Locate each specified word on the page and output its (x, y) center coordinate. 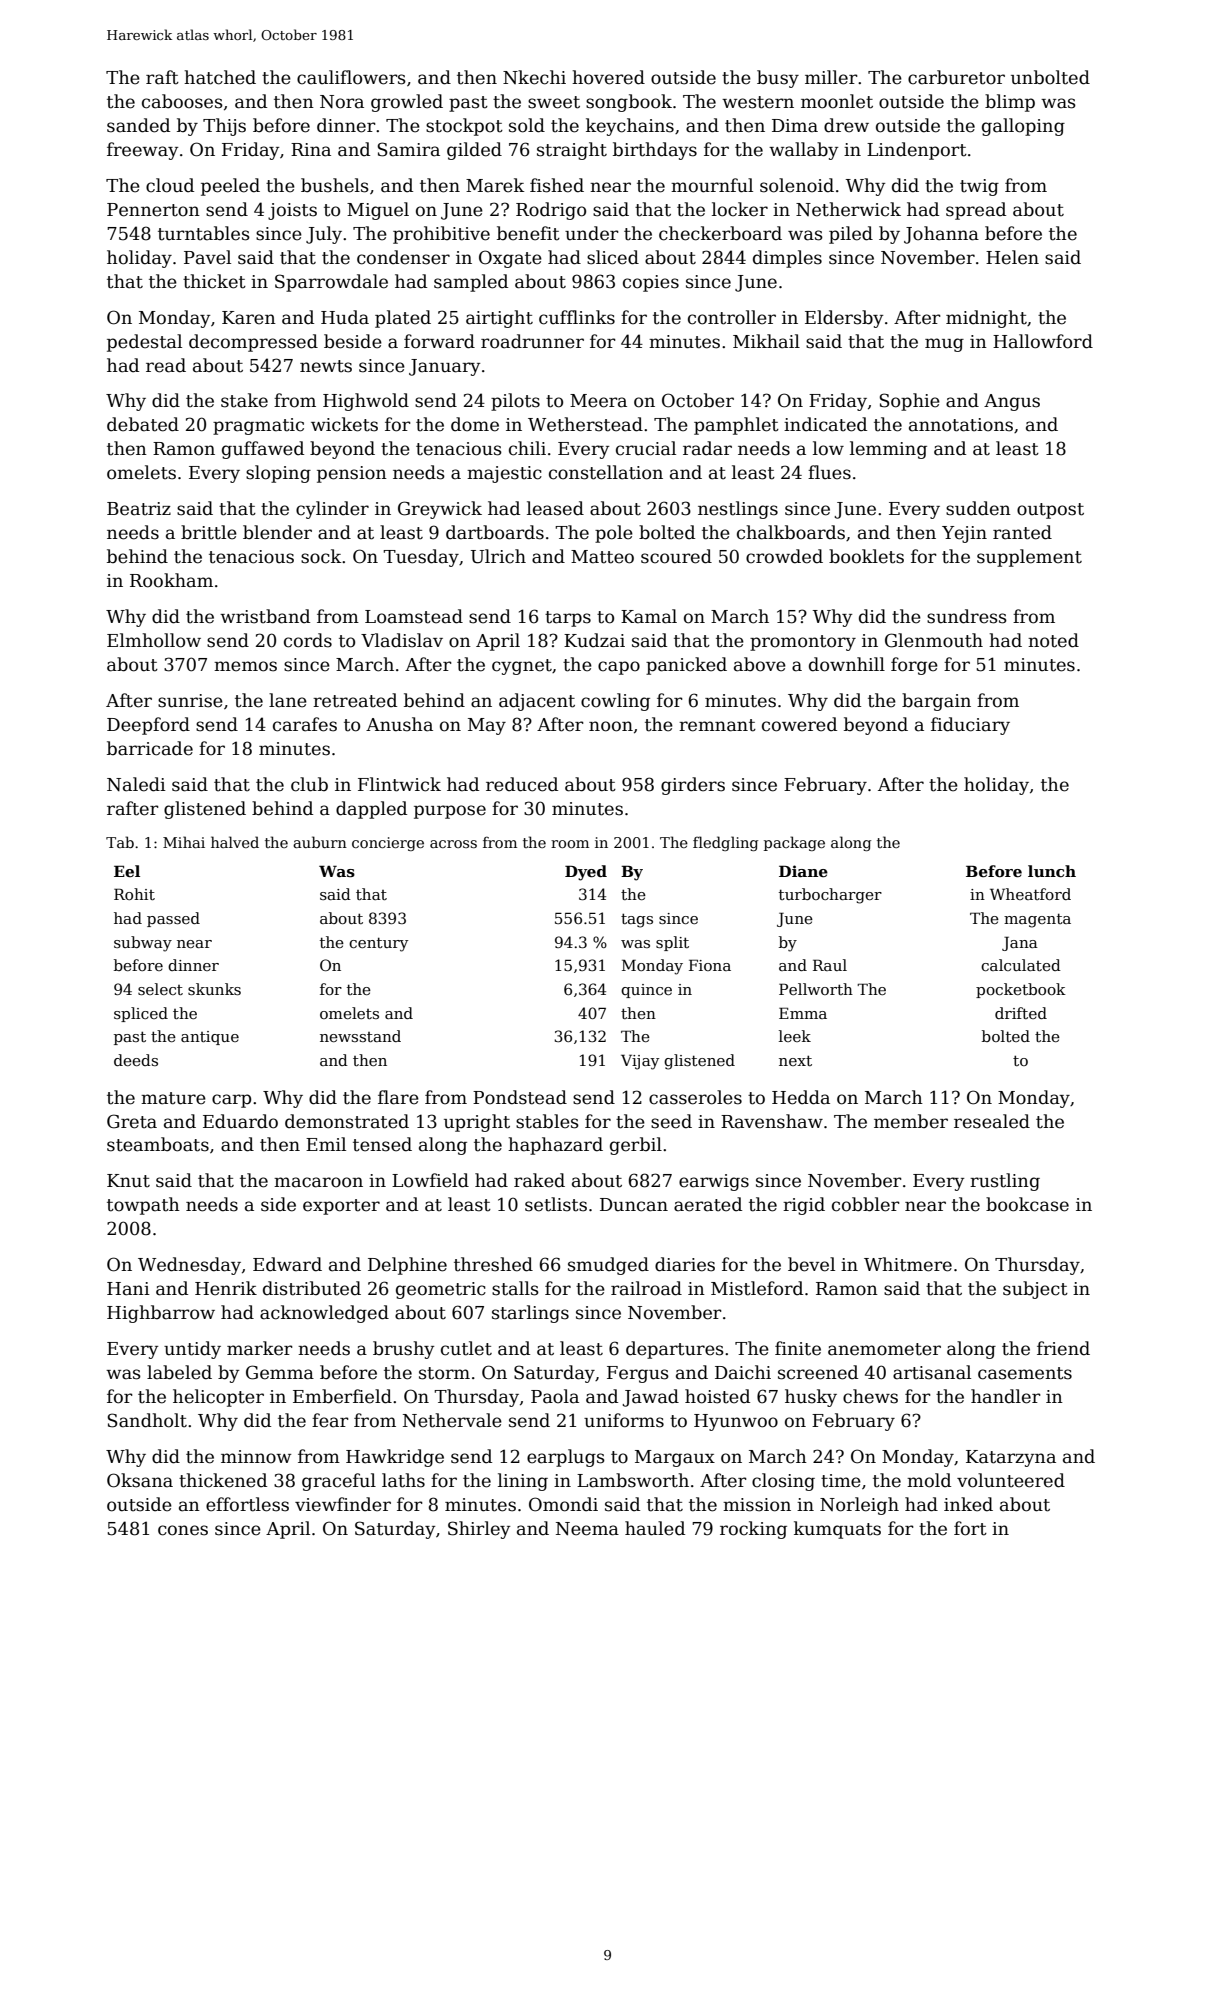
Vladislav (402, 640)
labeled (179, 1372)
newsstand (360, 1036)
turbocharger (830, 896)
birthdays (655, 151)
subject (1035, 1290)
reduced (522, 784)
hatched (220, 77)
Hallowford (1043, 341)
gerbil (636, 1146)
